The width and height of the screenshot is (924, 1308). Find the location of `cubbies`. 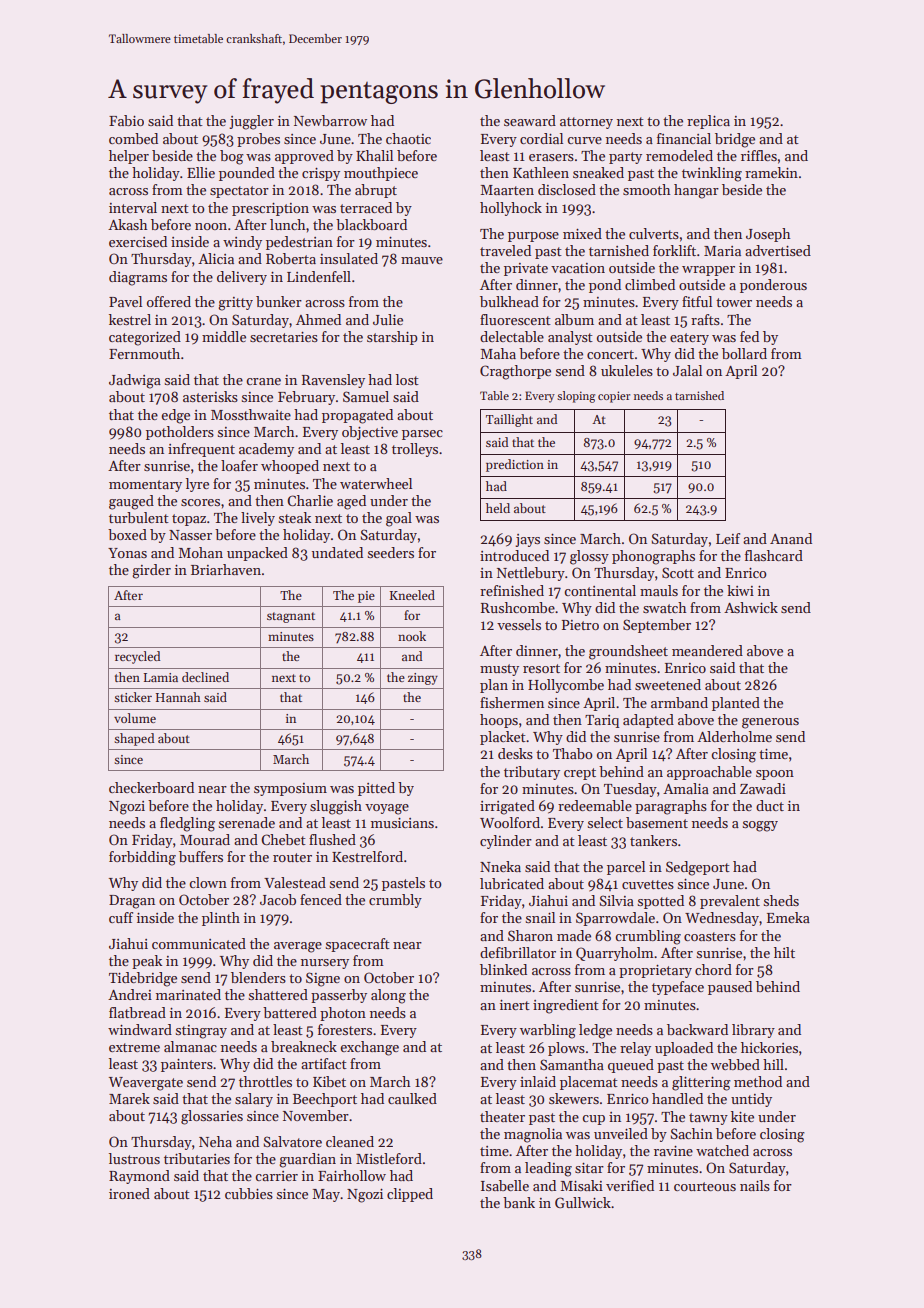

cubbies is located at coordinates (249, 1193).
